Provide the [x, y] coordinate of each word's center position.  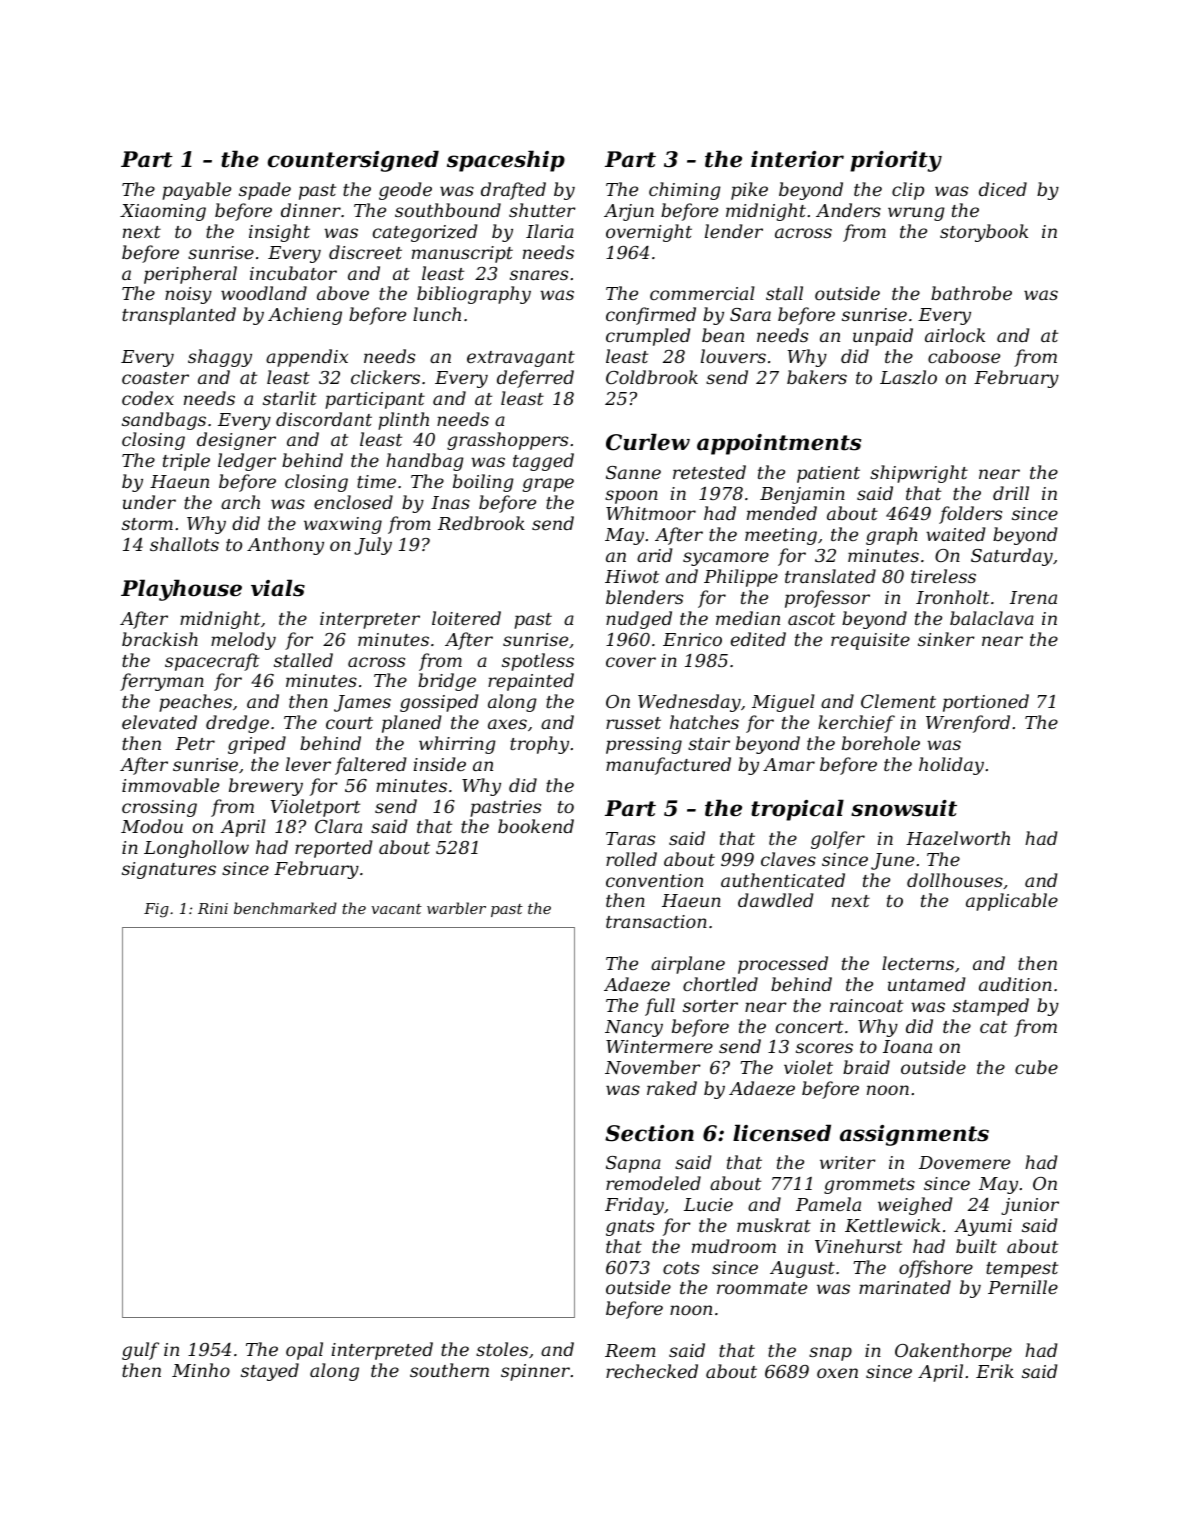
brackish [160, 639]
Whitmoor [651, 513]
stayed [270, 1372]
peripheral [190, 275]
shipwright [919, 474]
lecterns [918, 963]
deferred [535, 379]
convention [654, 880]
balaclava [992, 618]
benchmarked [285, 908]
